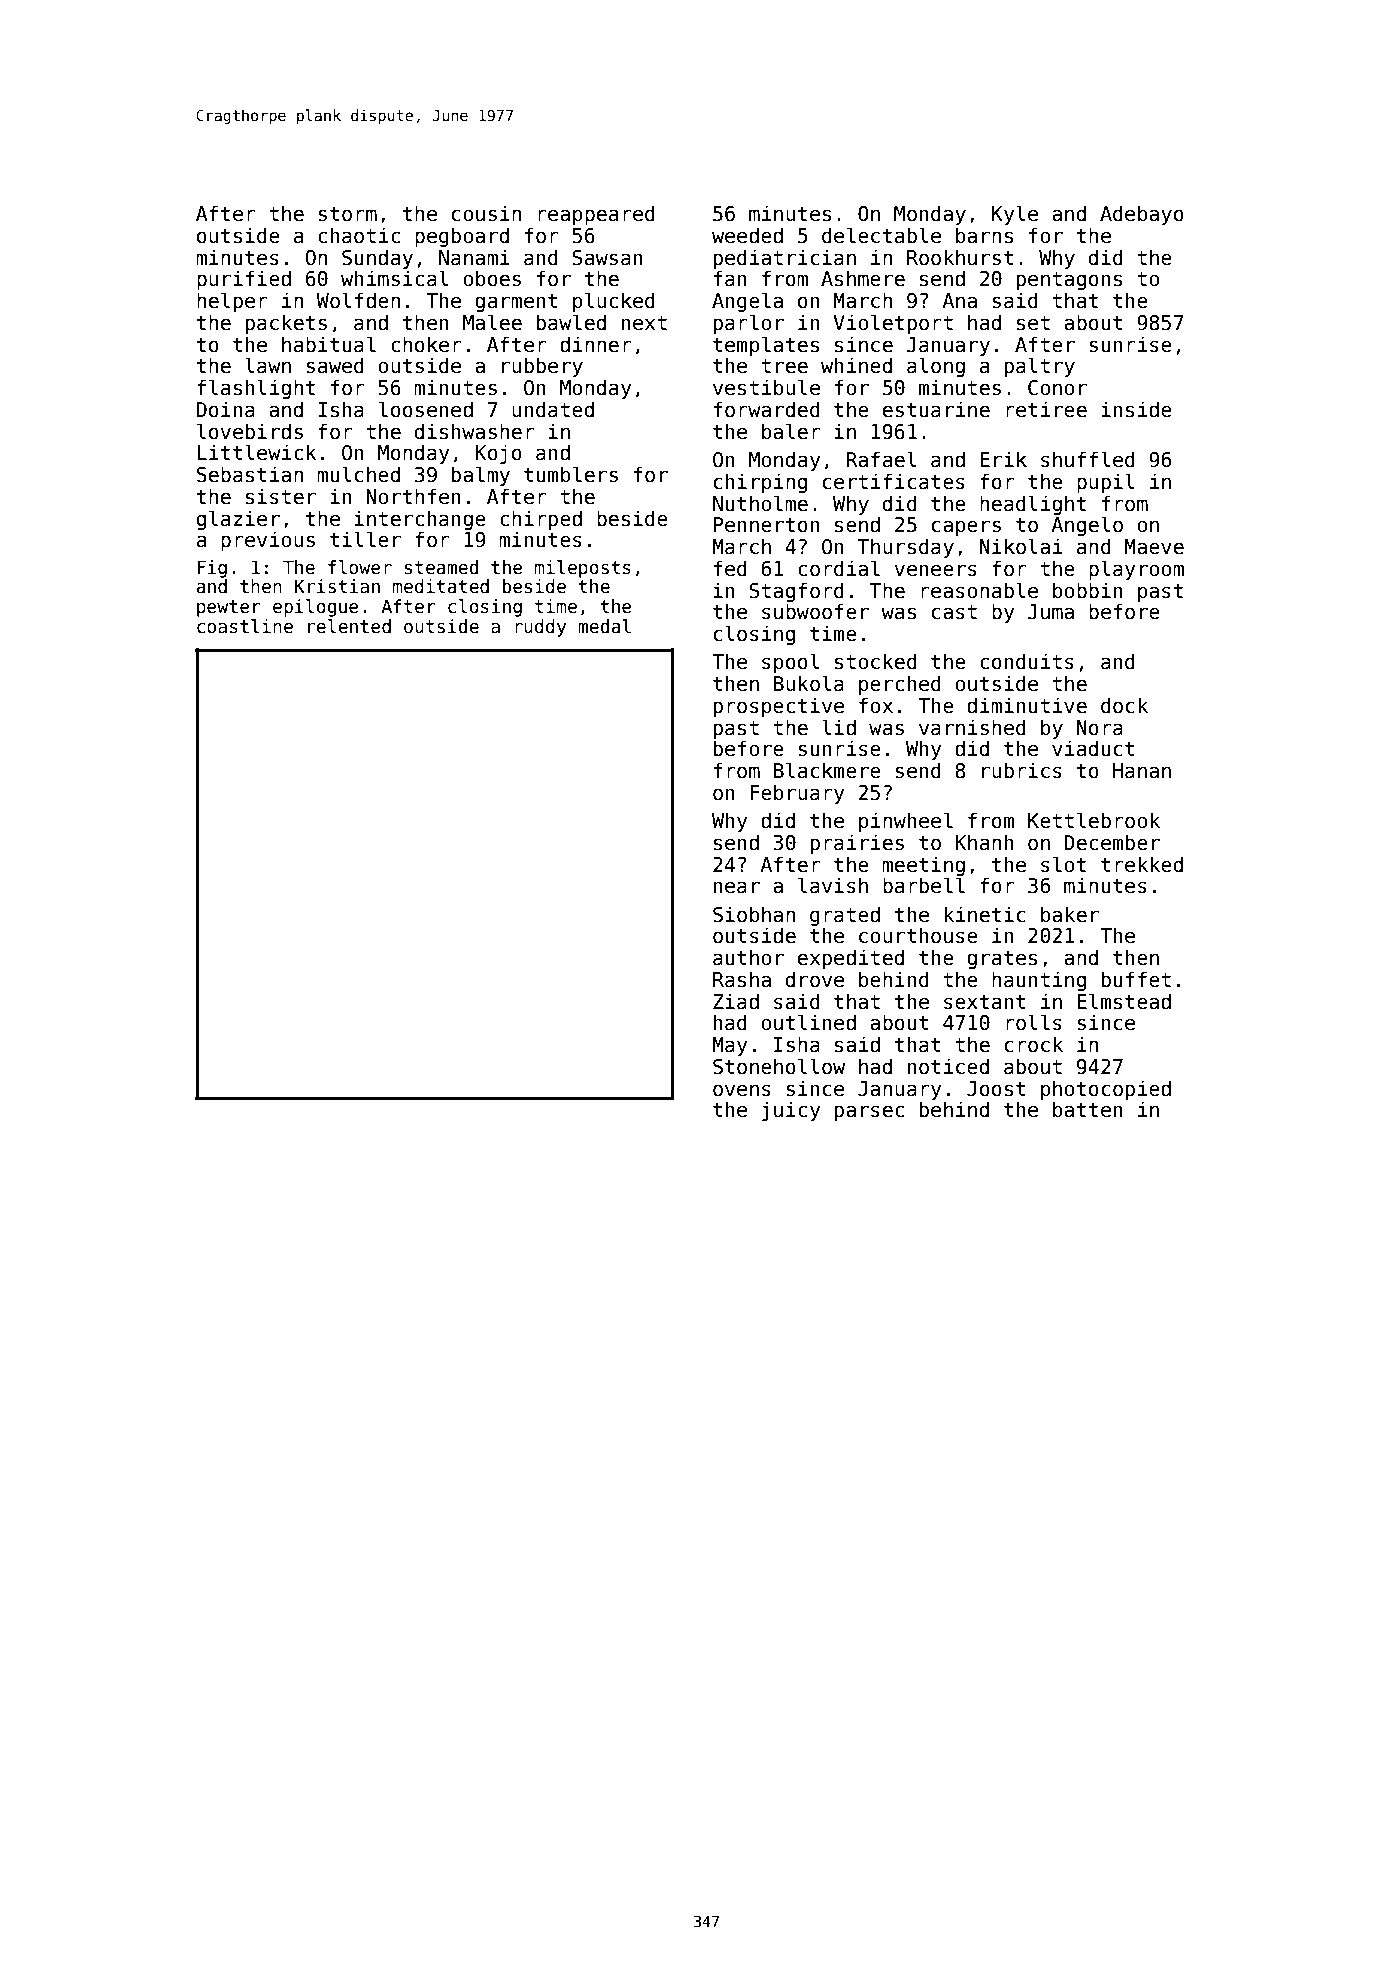 The image size is (1386, 1969). Describe the element at coordinates (791, 1111) in the image. I see `juicy` at that location.
